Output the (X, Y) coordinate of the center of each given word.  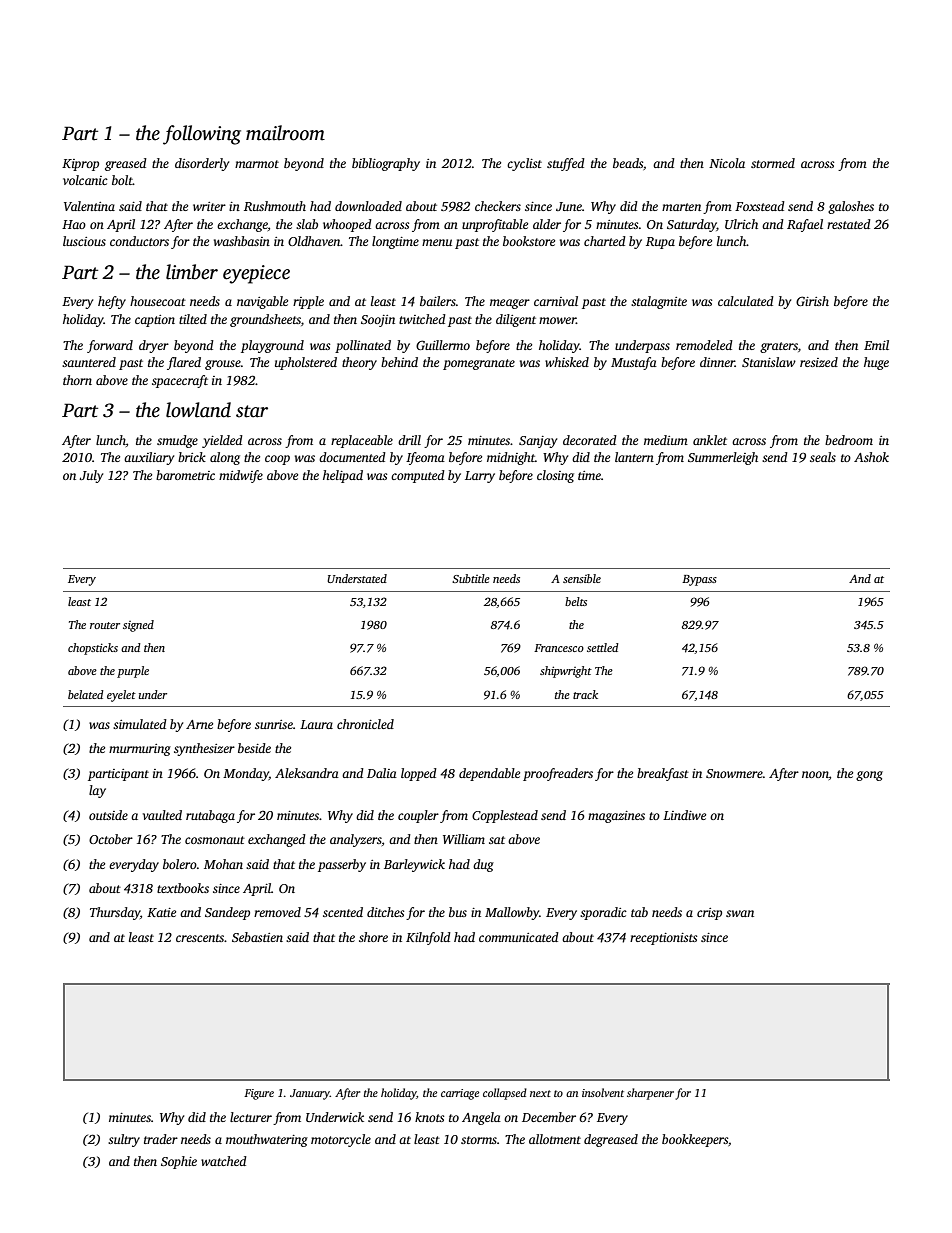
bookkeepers (695, 1140)
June (569, 206)
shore (373, 937)
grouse (223, 365)
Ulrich (741, 224)
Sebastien (257, 937)
